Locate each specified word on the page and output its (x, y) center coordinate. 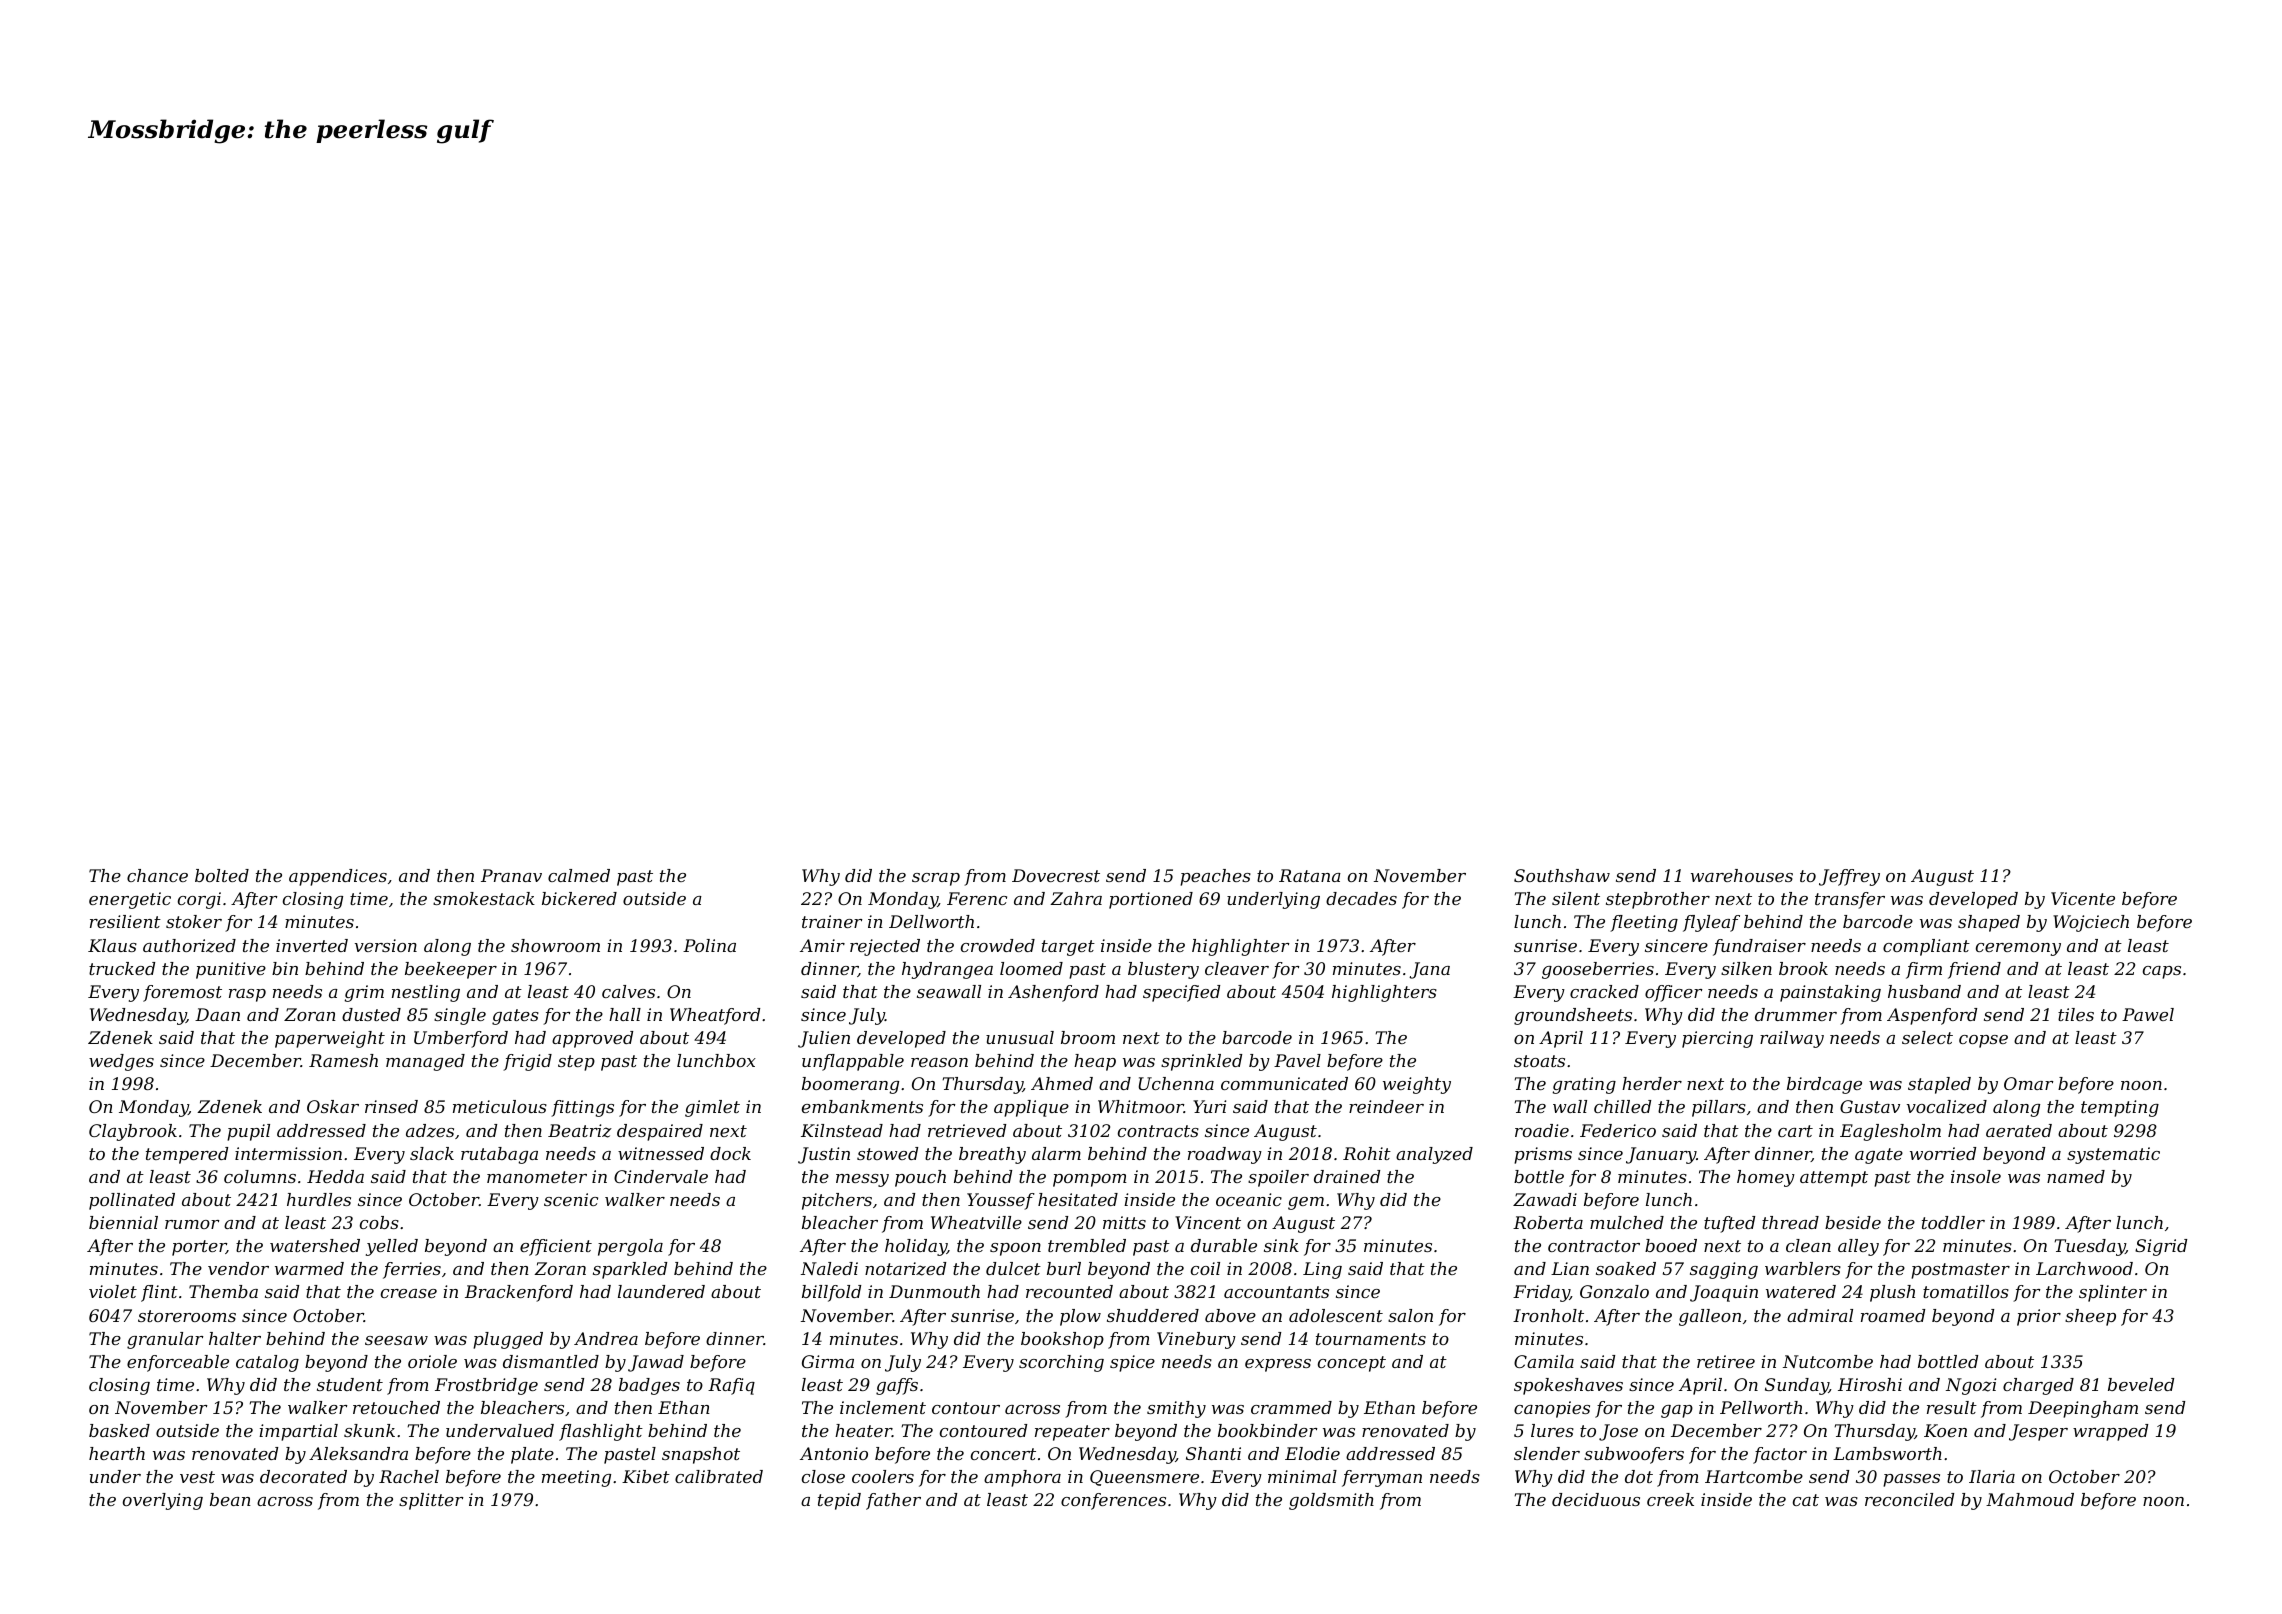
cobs (379, 1222)
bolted (222, 875)
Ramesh (343, 1060)
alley (1858, 1247)
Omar (2028, 1083)
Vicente (2083, 898)
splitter (431, 1501)
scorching (1061, 1363)
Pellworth (1761, 1407)
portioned (1151, 900)
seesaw (396, 1340)
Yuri (1209, 1106)
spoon (1015, 1249)
